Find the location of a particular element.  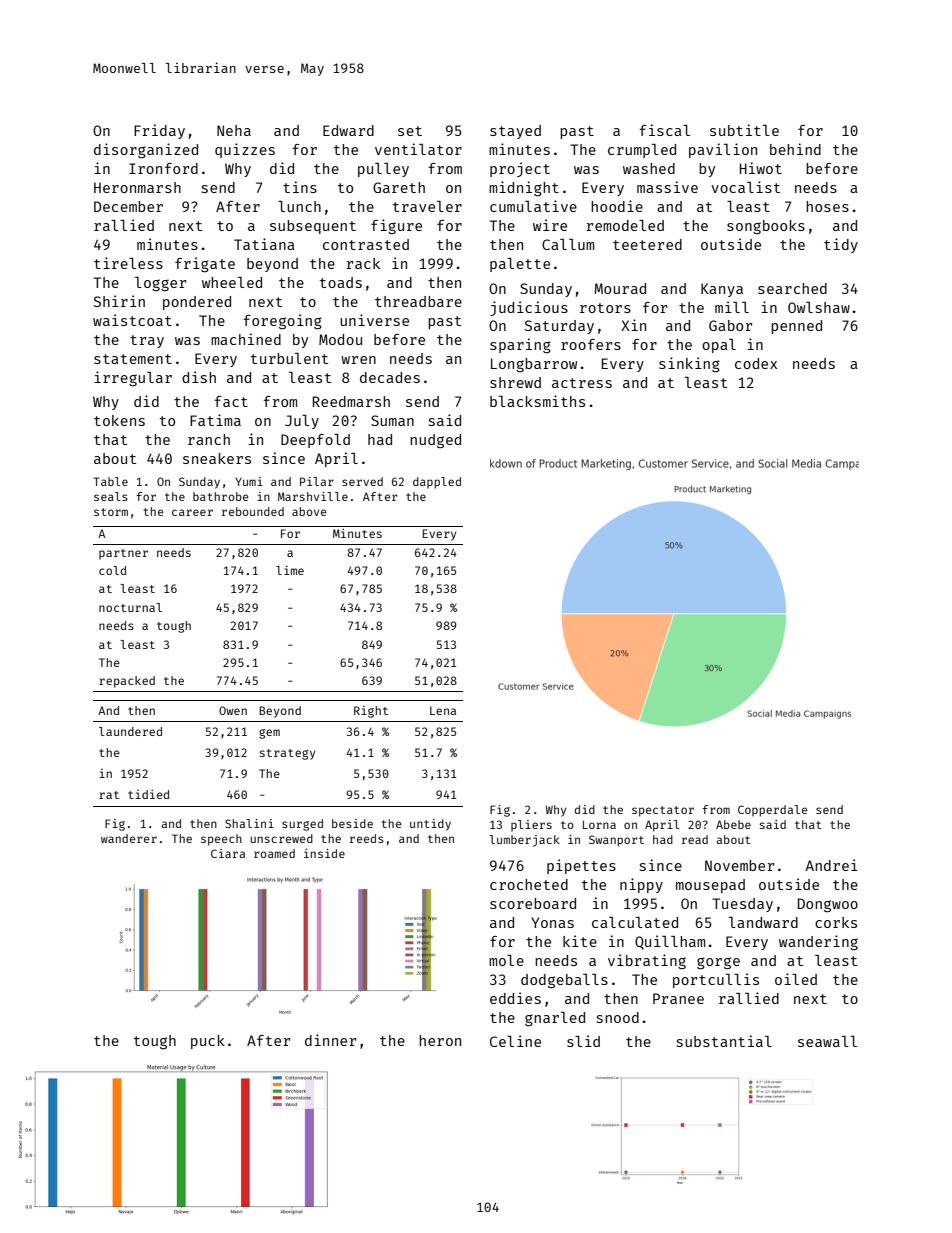

dappled is located at coordinates (437, 483).
